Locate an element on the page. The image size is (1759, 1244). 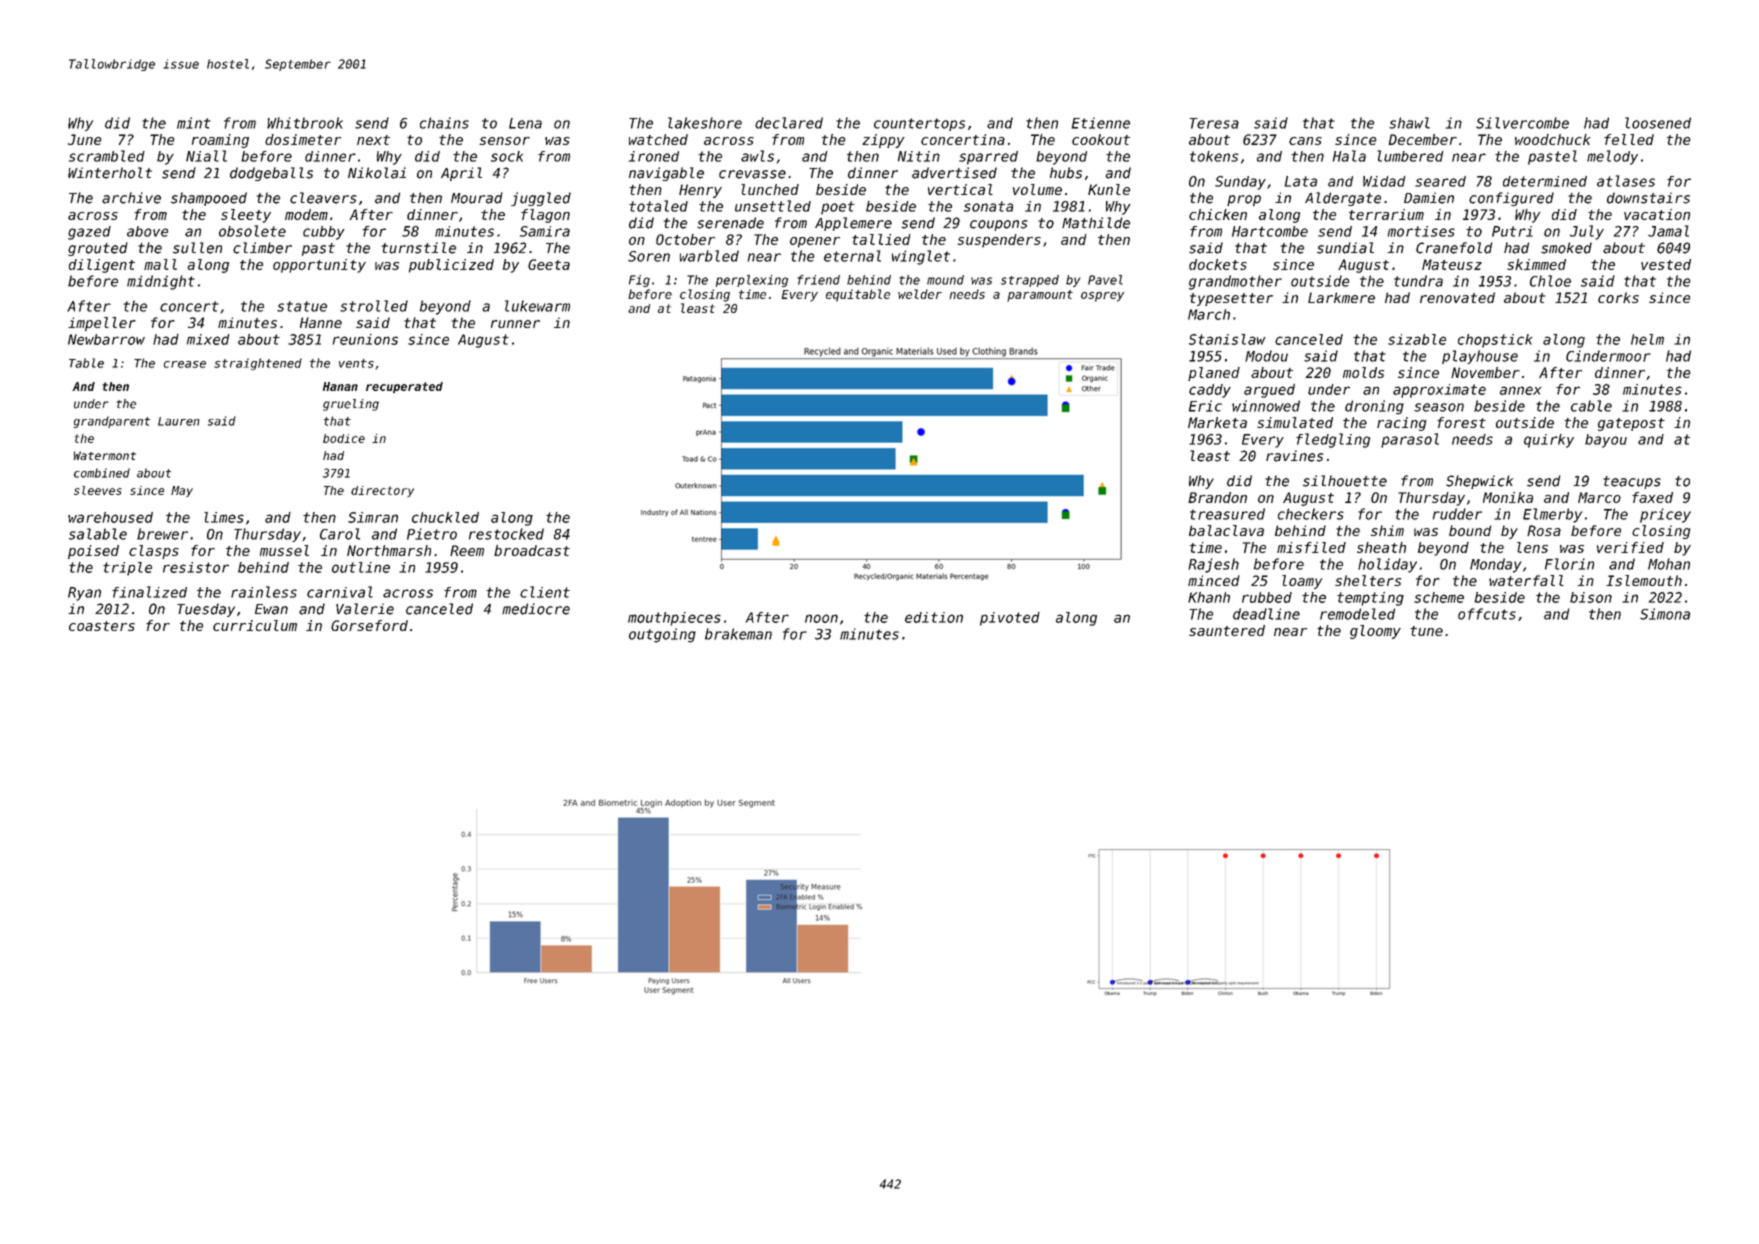
Monika is located at coordinates (1508, 497).
